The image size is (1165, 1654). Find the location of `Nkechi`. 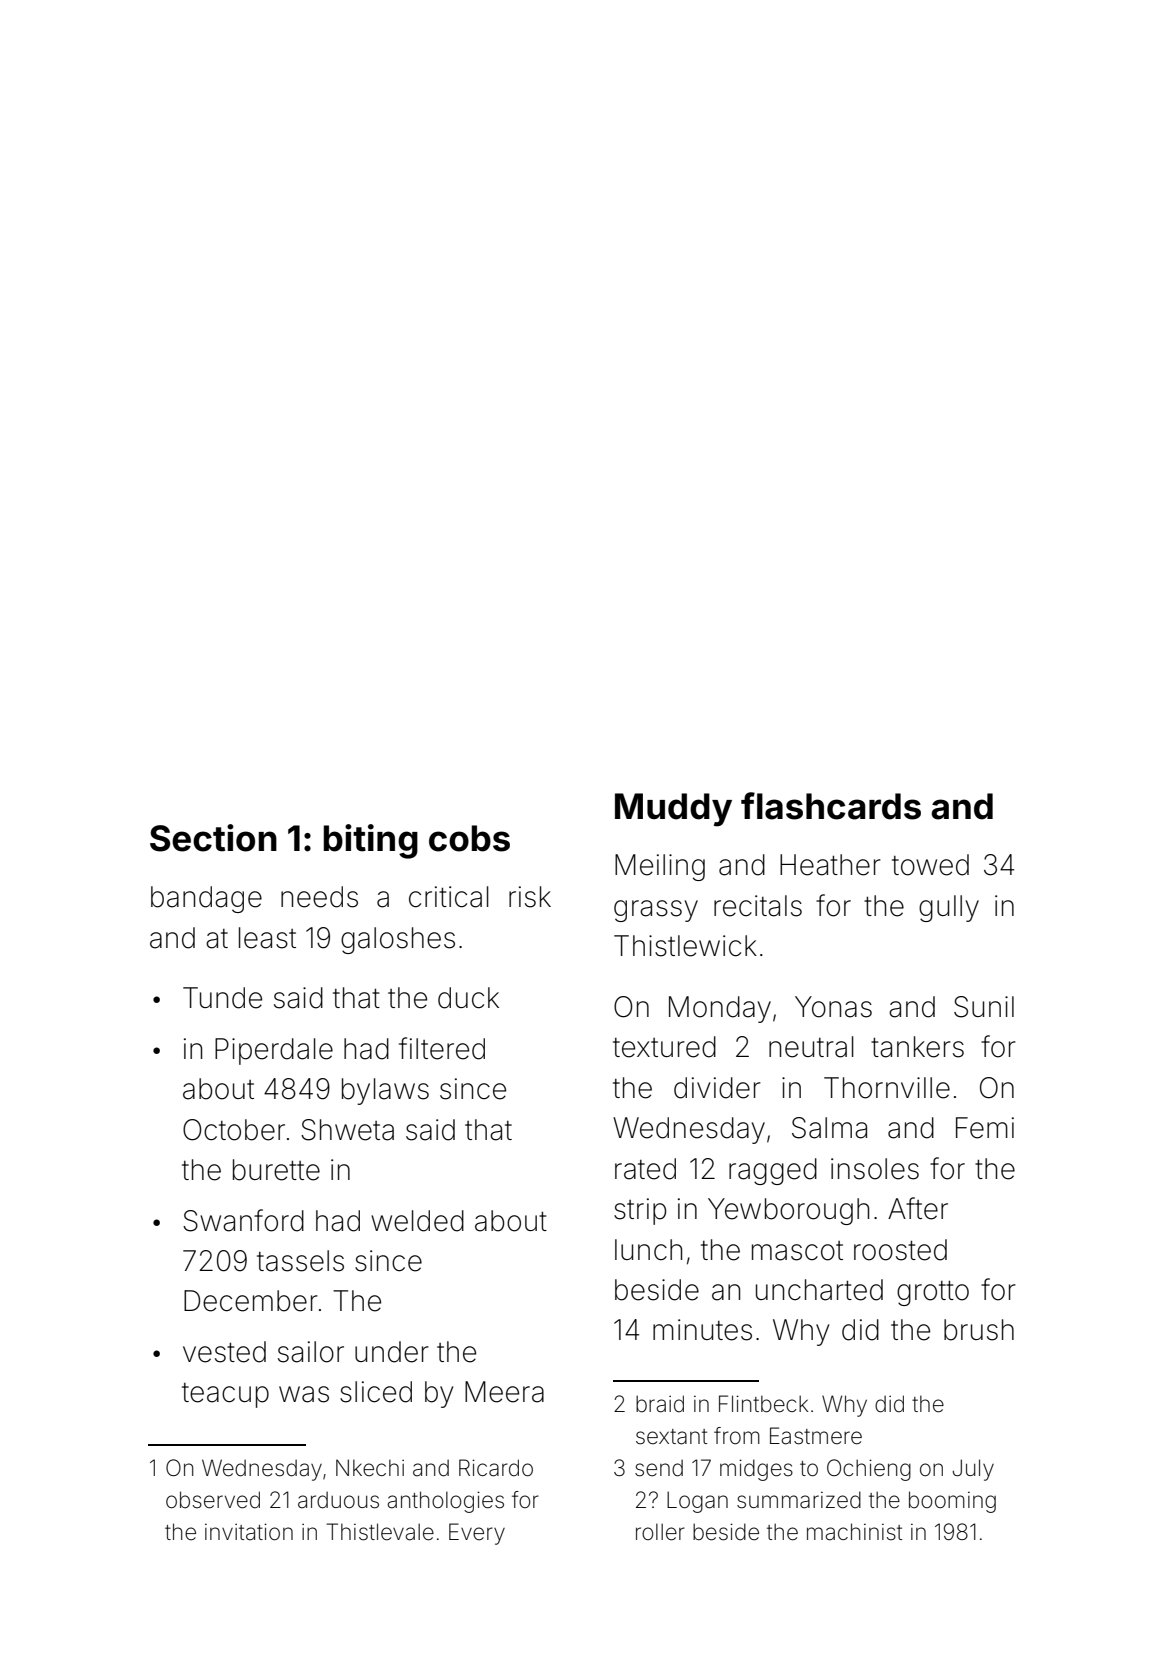

Nkechi is located at coordinates (370, 1468).
